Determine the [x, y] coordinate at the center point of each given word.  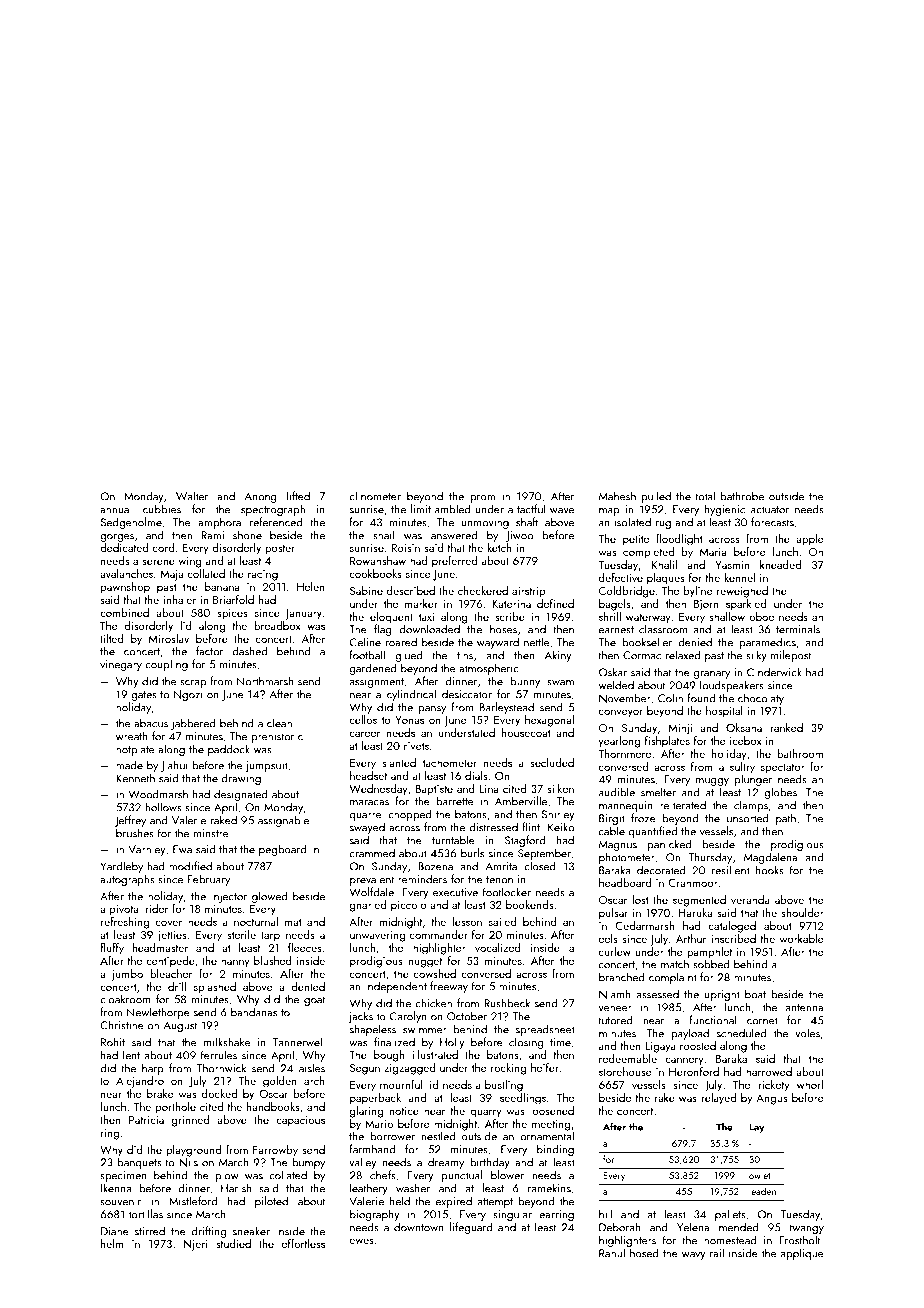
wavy [694, 1256]
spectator [782, 768]
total [705, 496]
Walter [192, 496]
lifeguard [471, 1228]
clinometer [375, 496]
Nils [188, 1162]
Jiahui [174, 766]
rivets [416, 746]
